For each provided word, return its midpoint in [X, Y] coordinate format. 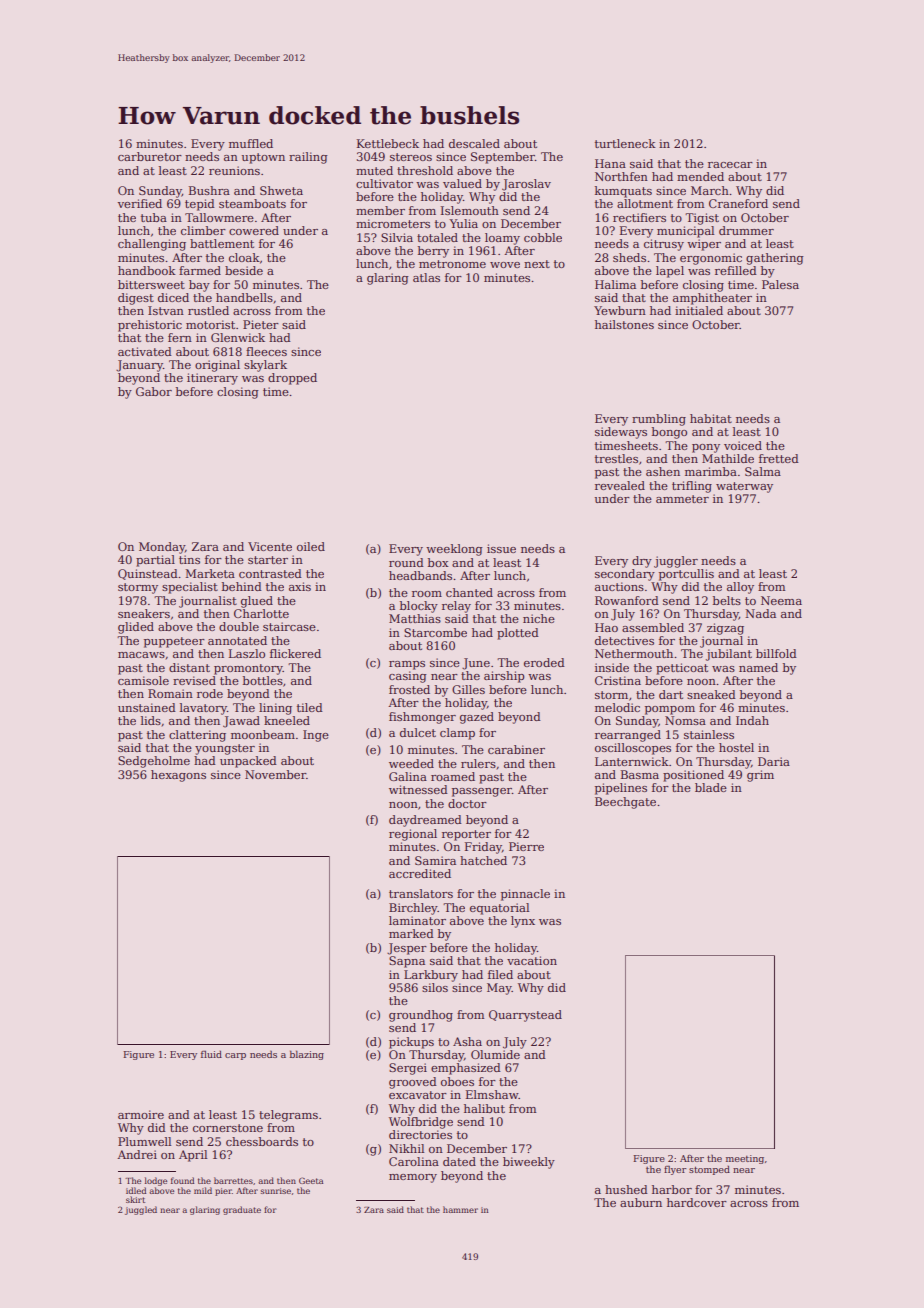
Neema [781, 600]
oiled [311, 546]
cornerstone [228, 1128]
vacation [532, 960]
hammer [460, 1209]
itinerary [212, 379]
